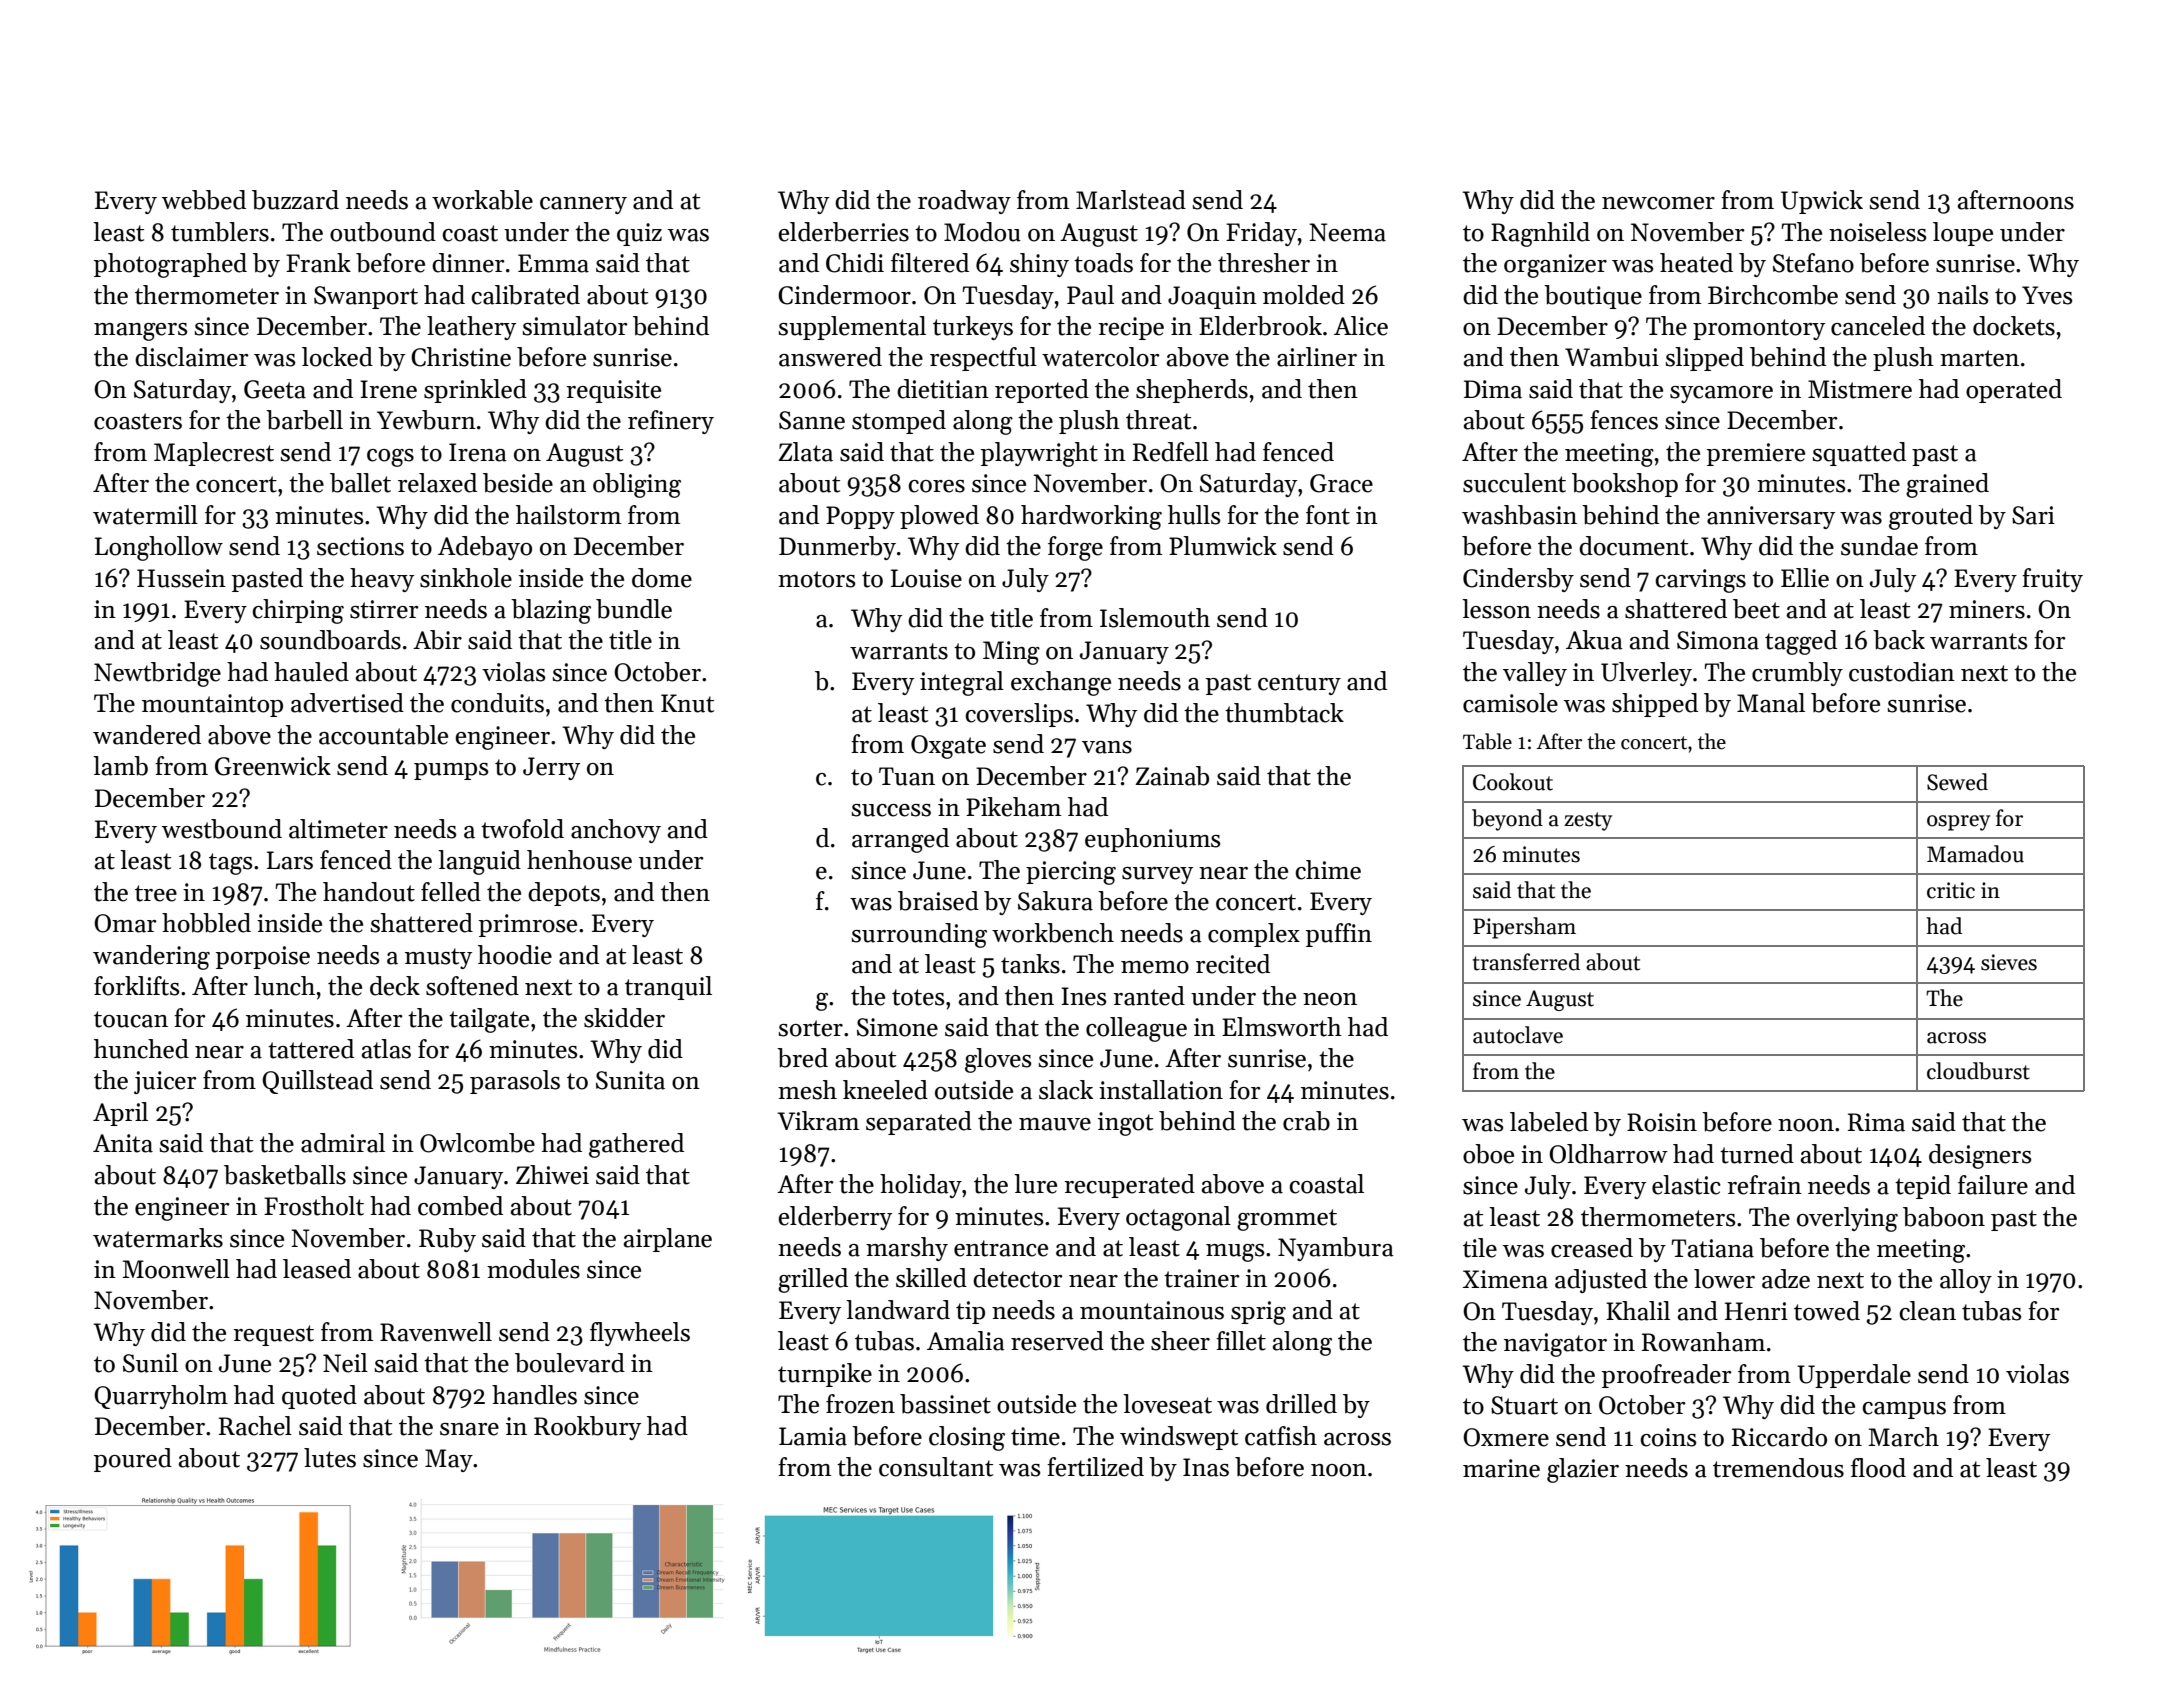  Describe the element at coordinates (2014, 391) in the screenshot. I see `operated` at that location.
